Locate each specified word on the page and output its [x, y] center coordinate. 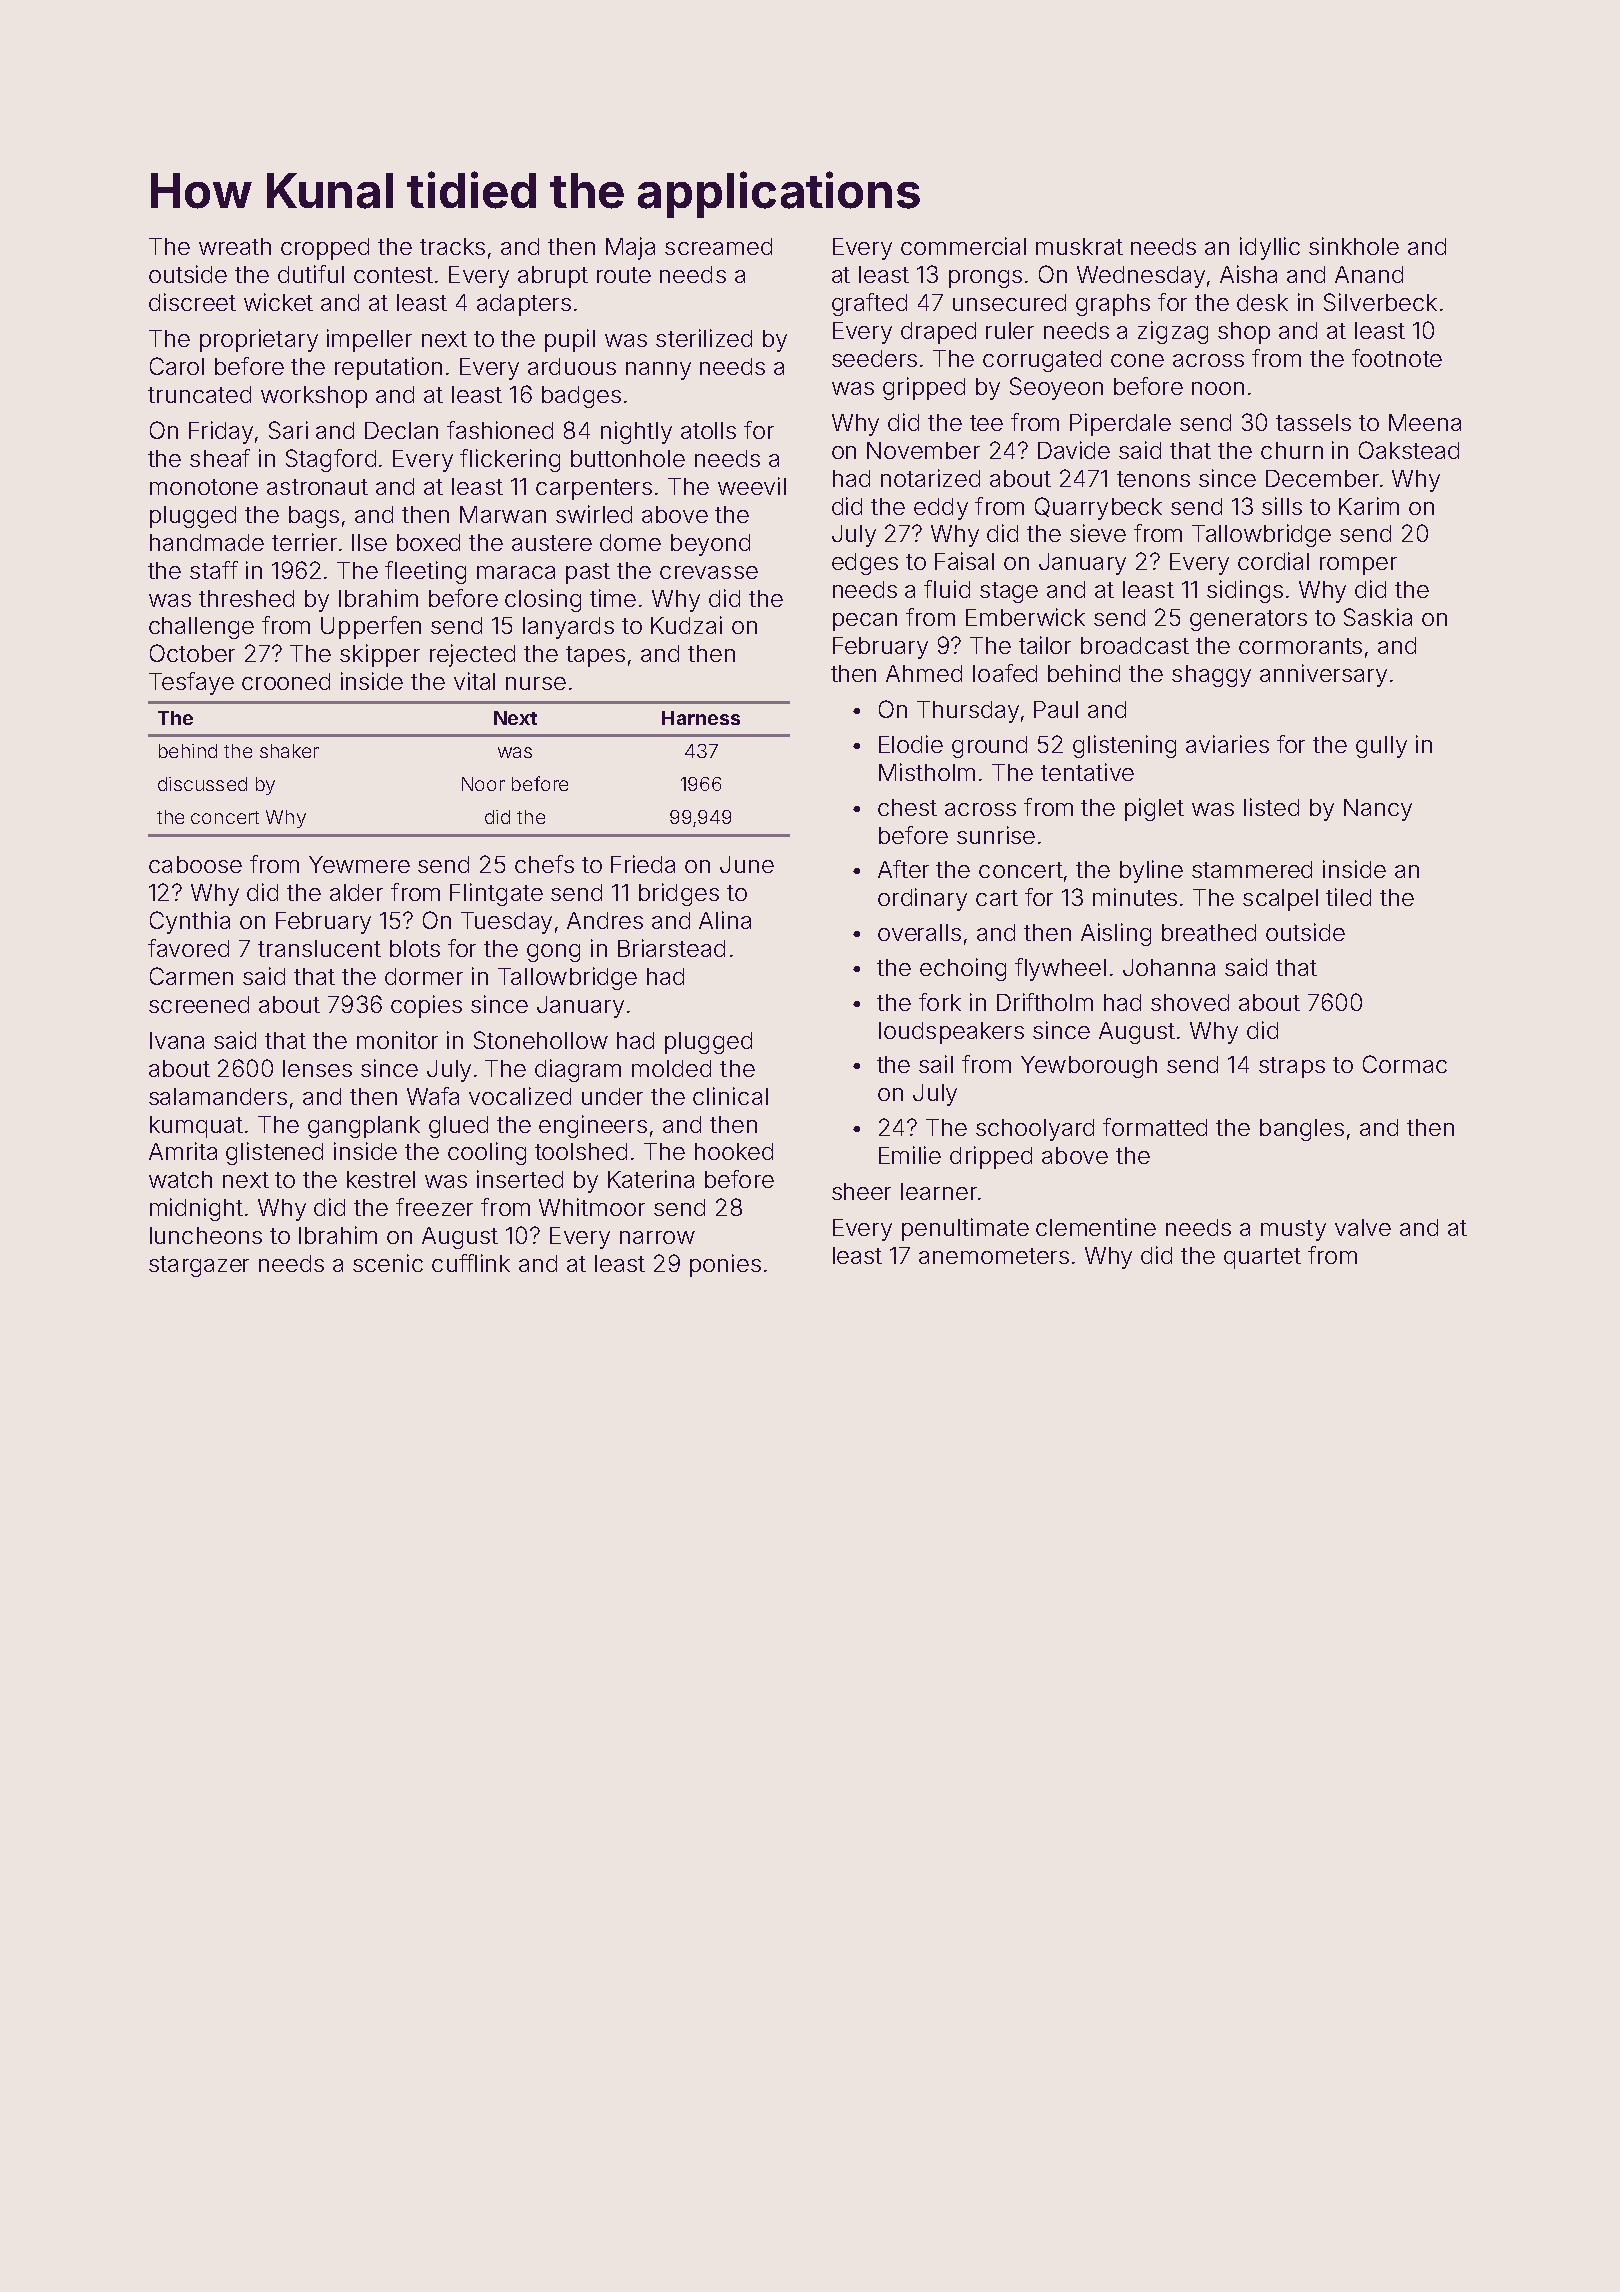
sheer [861, 1191]
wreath [235, 246]
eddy [941, 509]
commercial [963, 246]
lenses [317, 1068]
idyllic [1270, 248]
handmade [207, 542]
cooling [487, 1153]
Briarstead [671, 948]
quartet [1262, 1258]
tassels [1313, 422]
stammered [1252, 869]
